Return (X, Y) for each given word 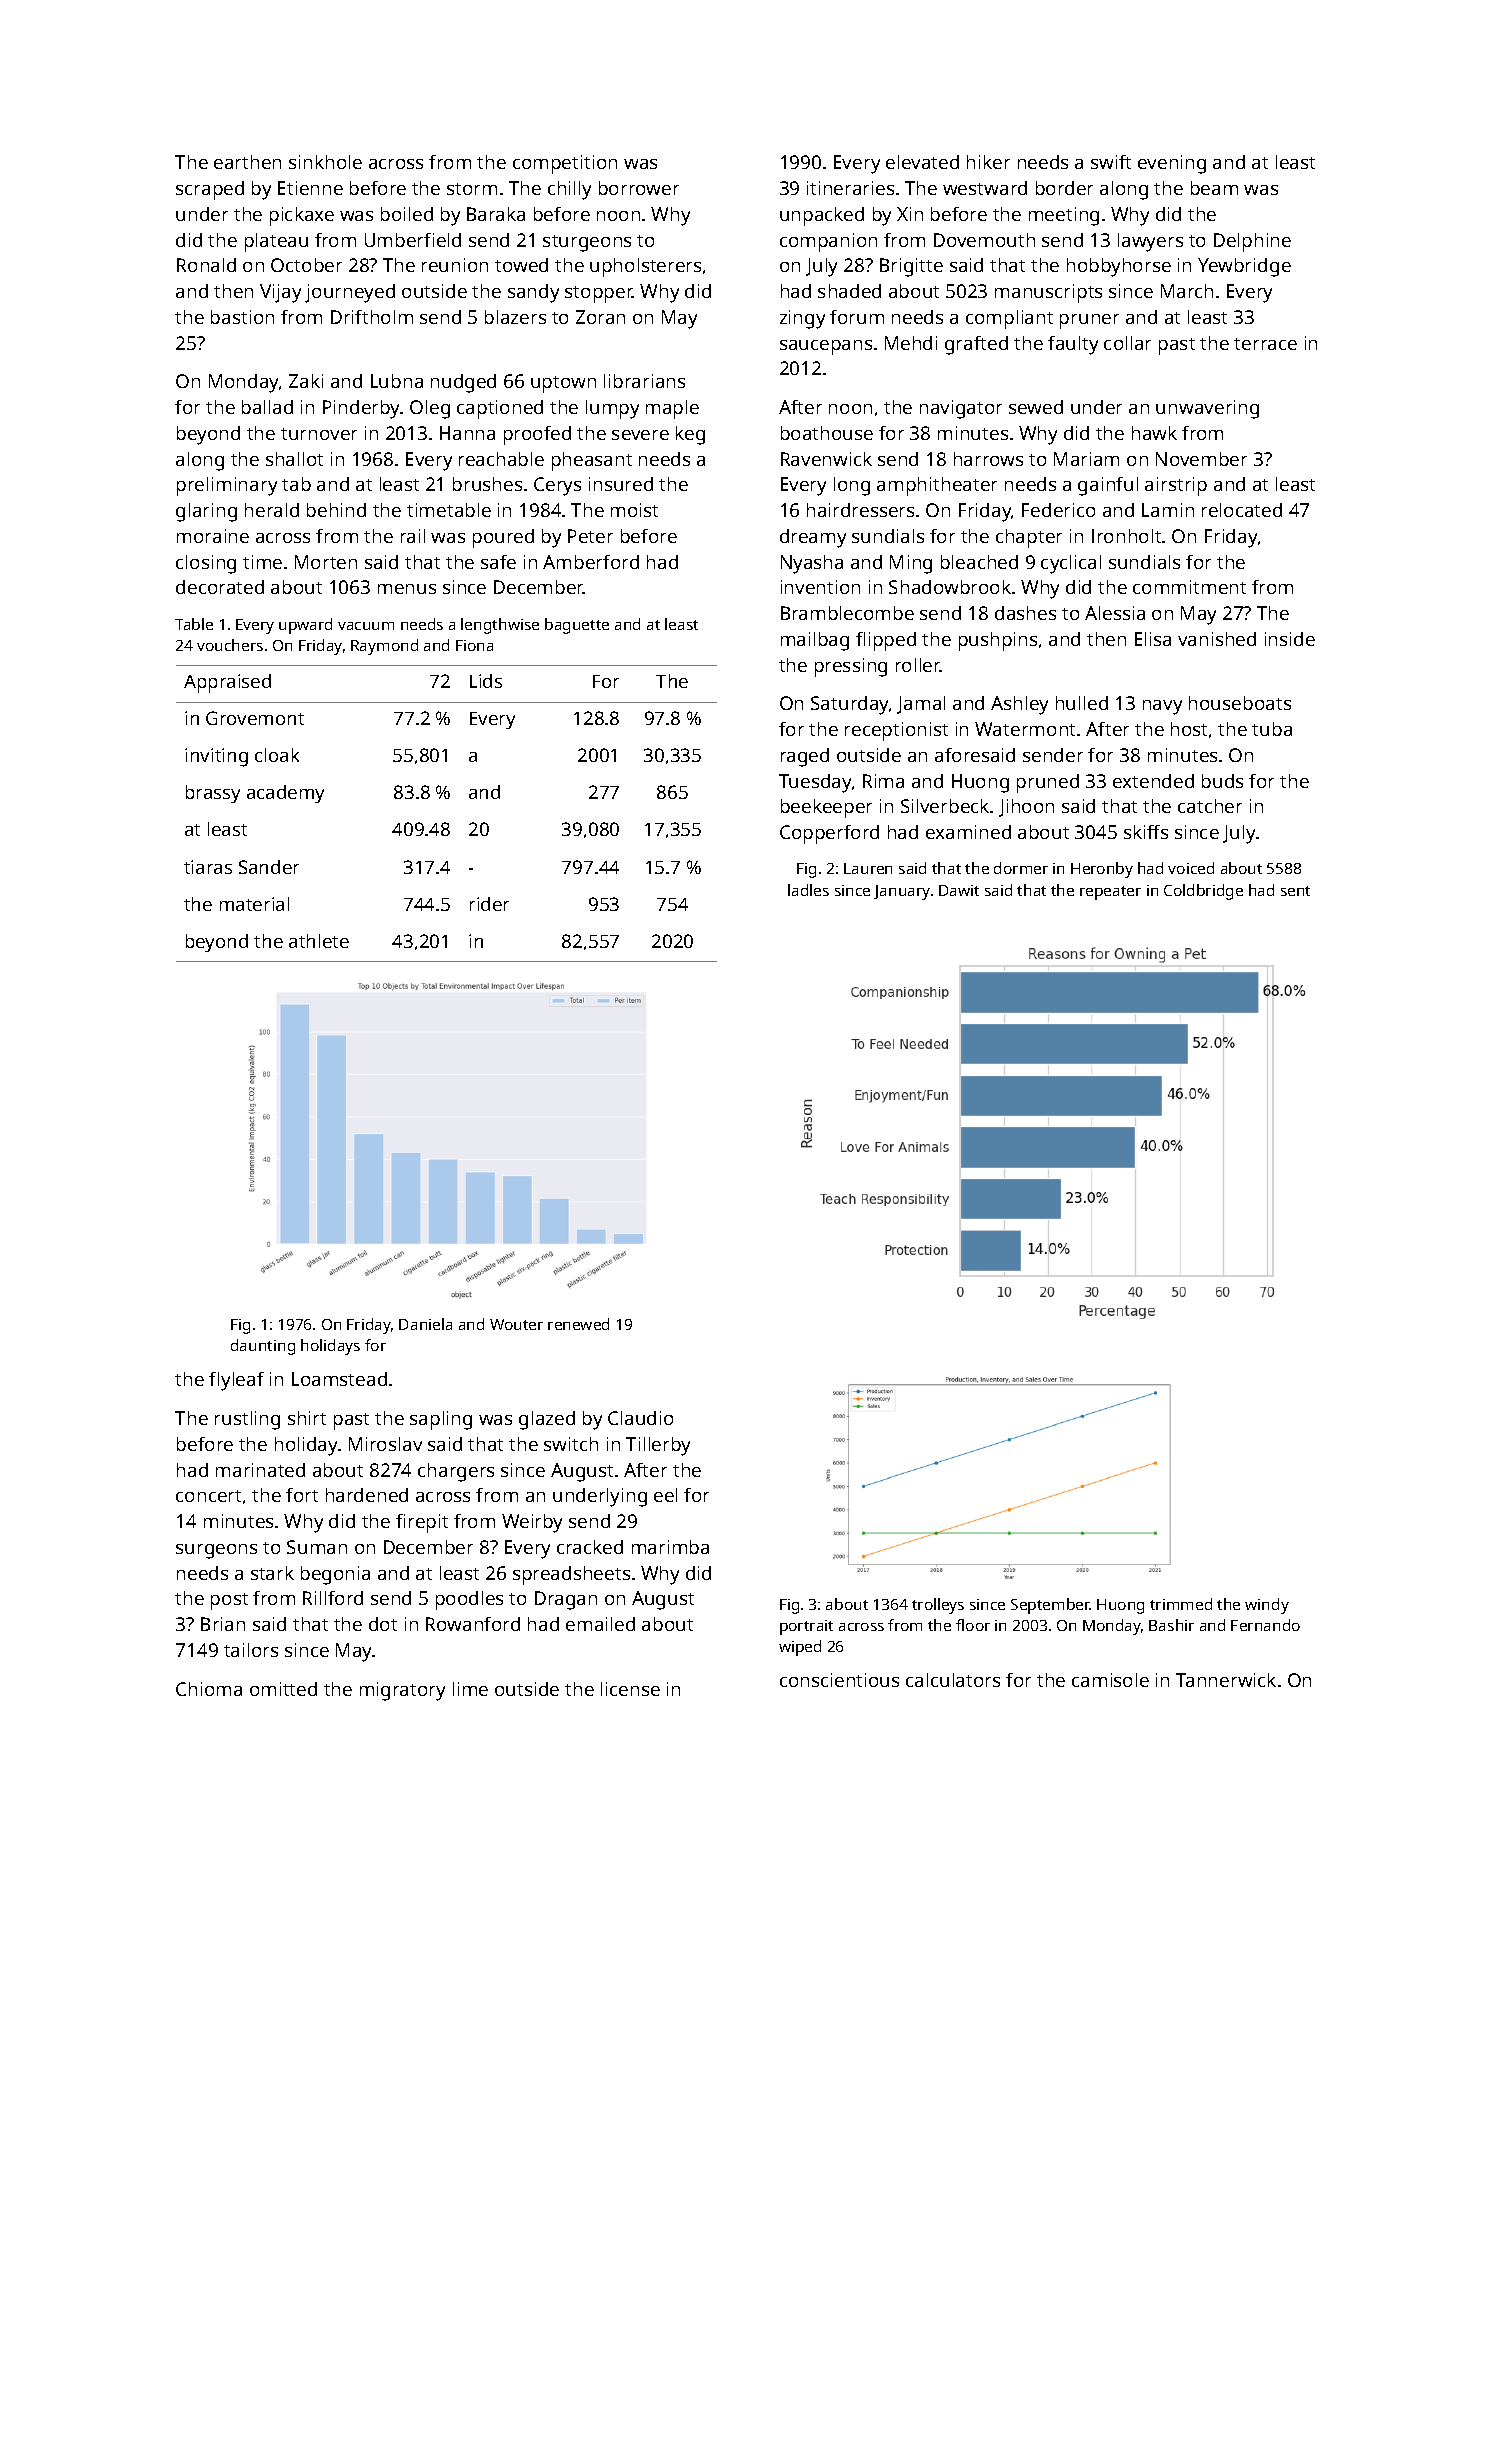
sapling (441, 1420)
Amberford (591, 562)
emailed (600, 1624)
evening (1172, 164)
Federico (1058, 510)
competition (565, 164)
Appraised (227, 683)
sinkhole (325, 162)
